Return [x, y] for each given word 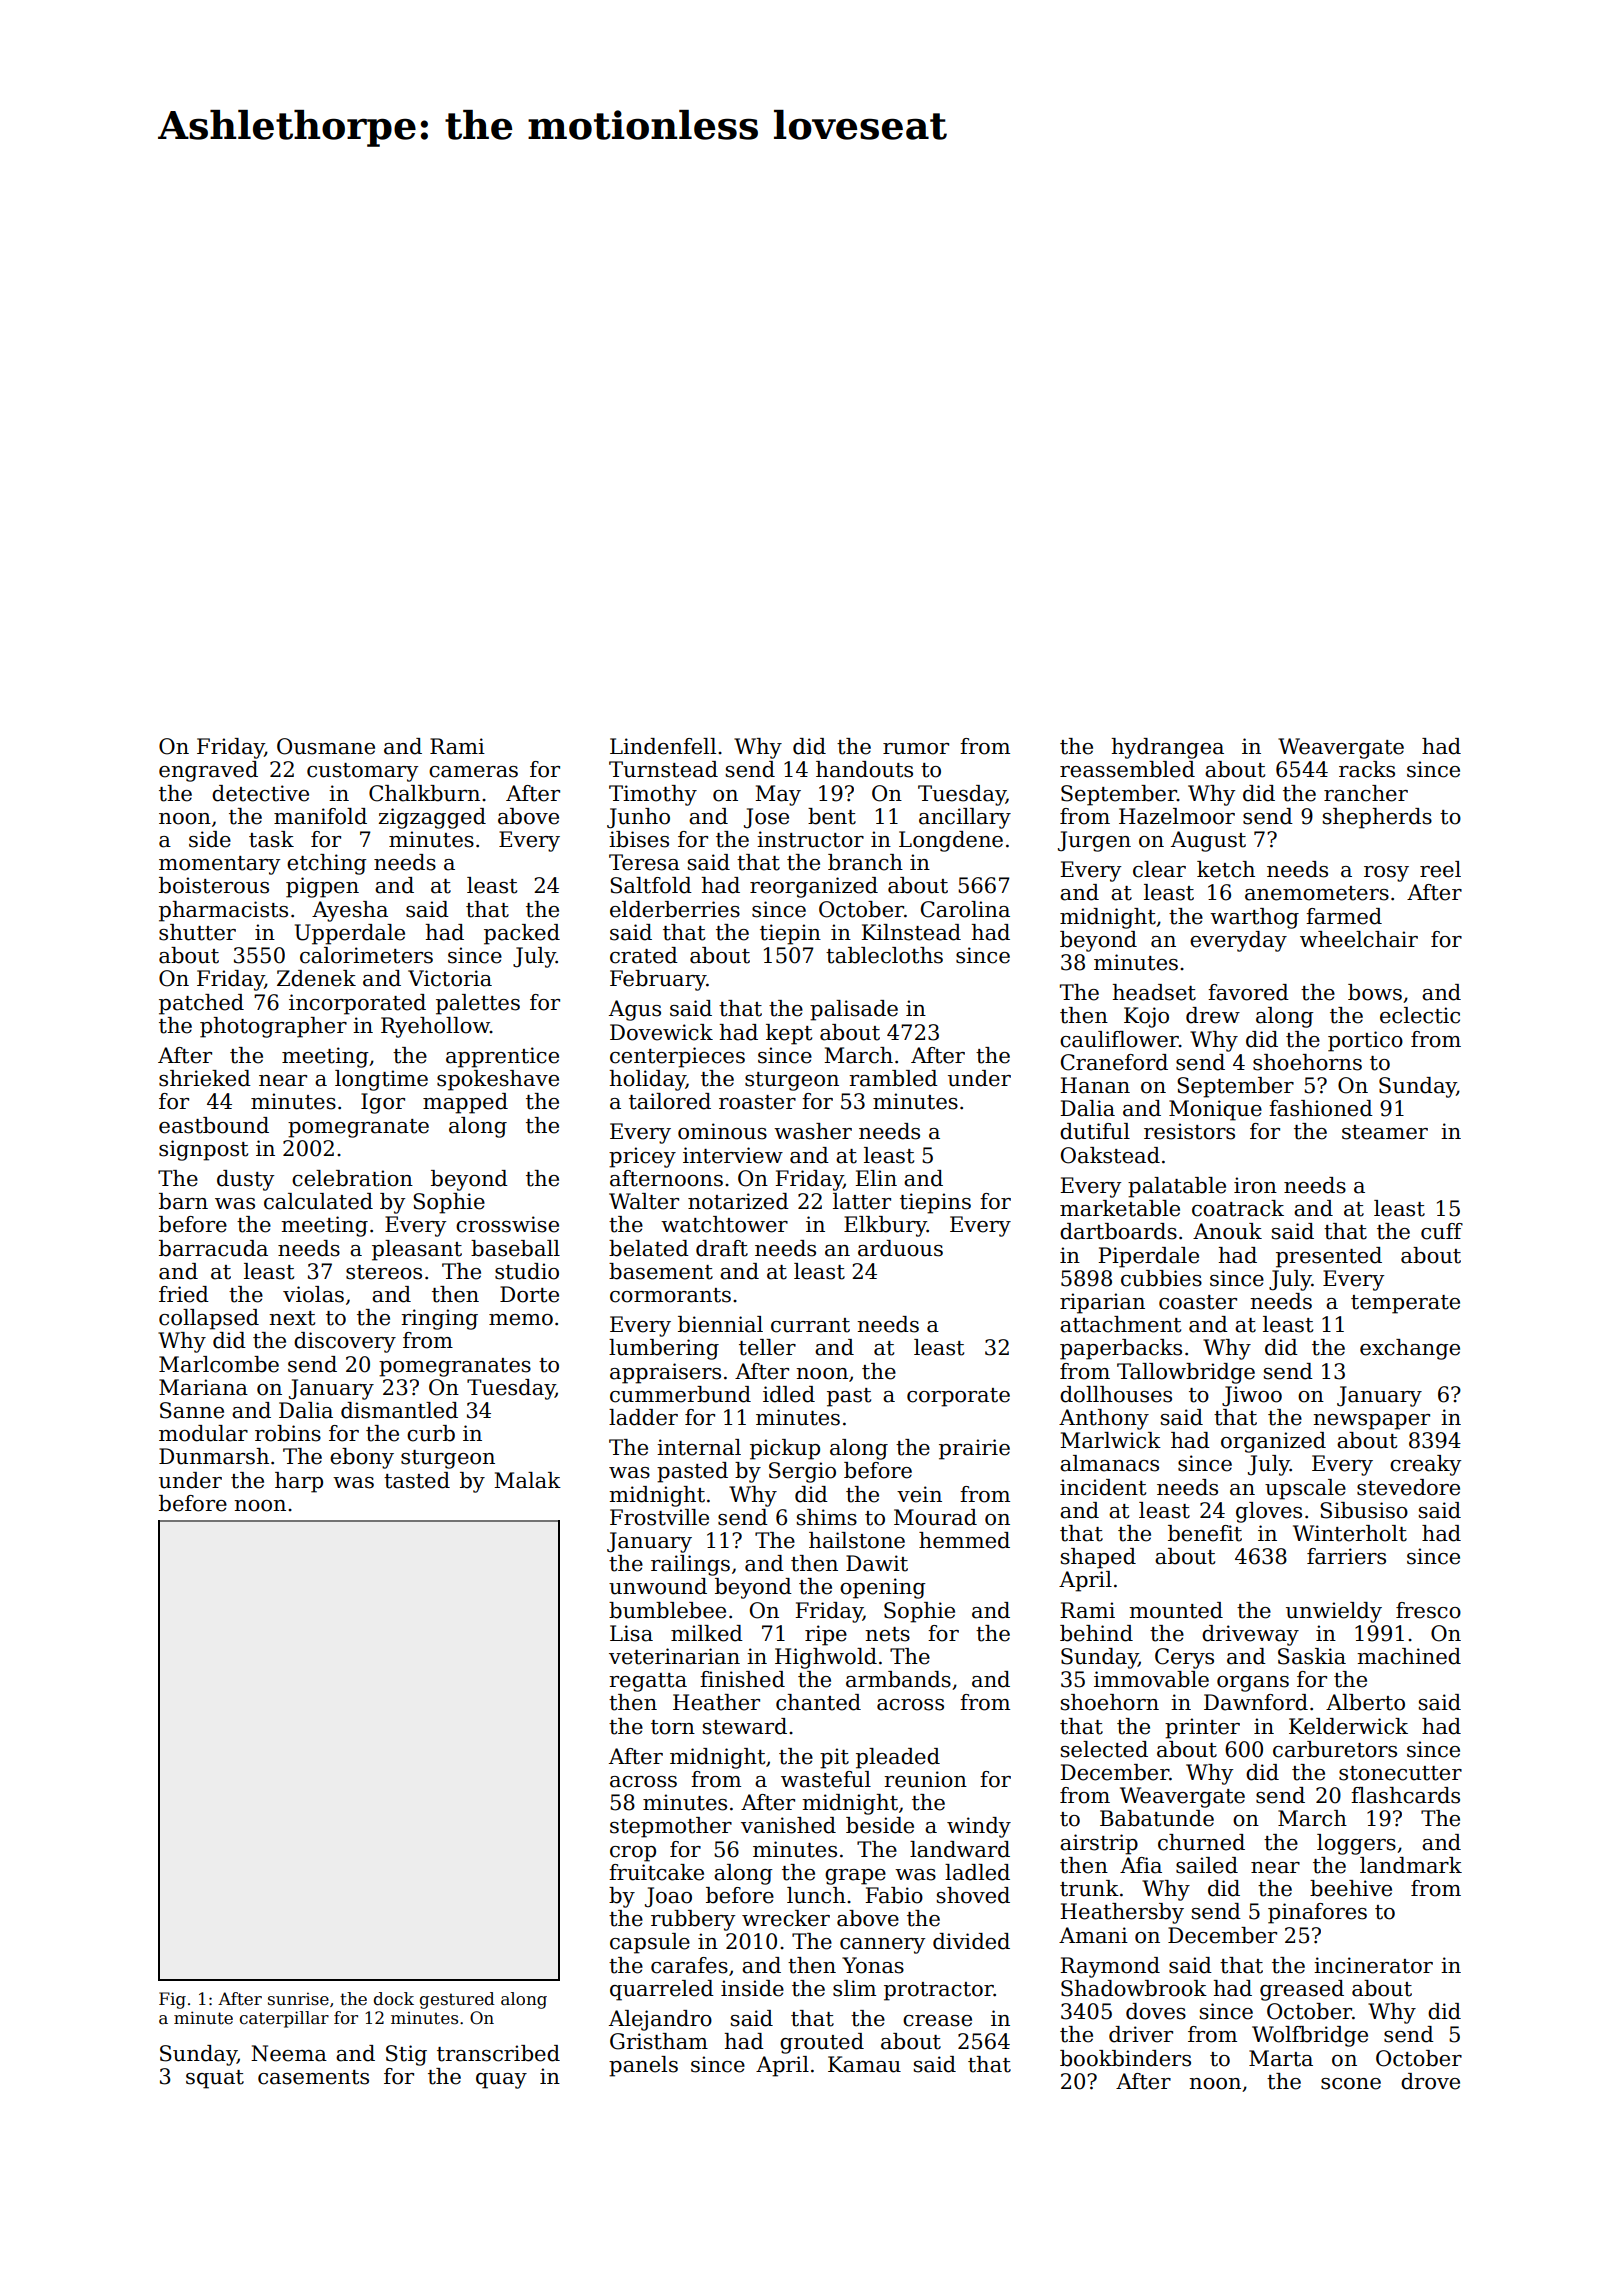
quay [501, 2081]
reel [1440, 869]
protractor [939, 1991]
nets [887, 1634]
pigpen [322, 887]
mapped [465, 1103]
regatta [648, 1682]
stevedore [1408, 1487]
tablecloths [884, 955]
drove [1430, 2081]
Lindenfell [663, 746]
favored [1248, 992]
